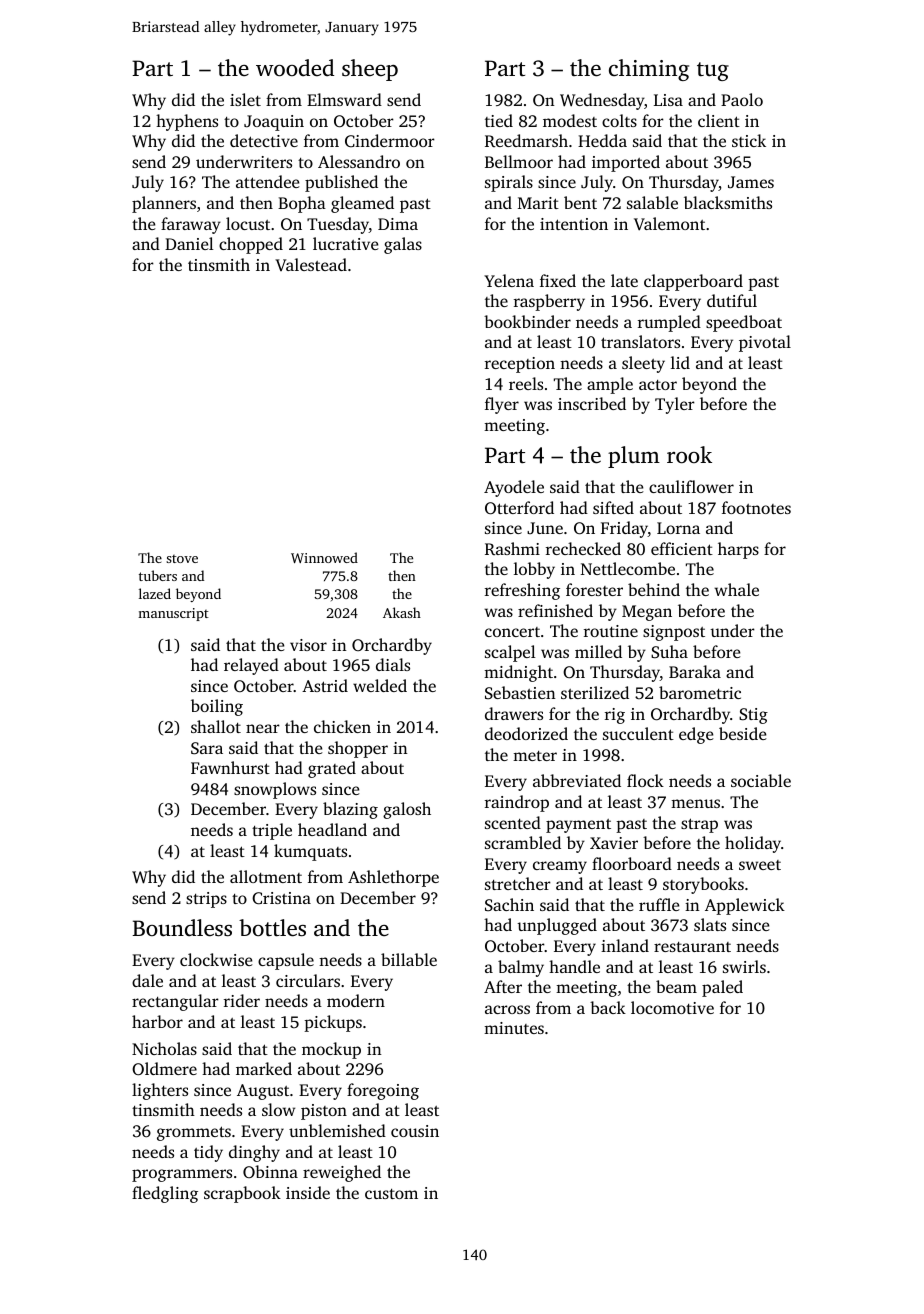  What do you see at coordinates (502, 405) in the document?
I see `flyer` at bounding box center [502, 405].
